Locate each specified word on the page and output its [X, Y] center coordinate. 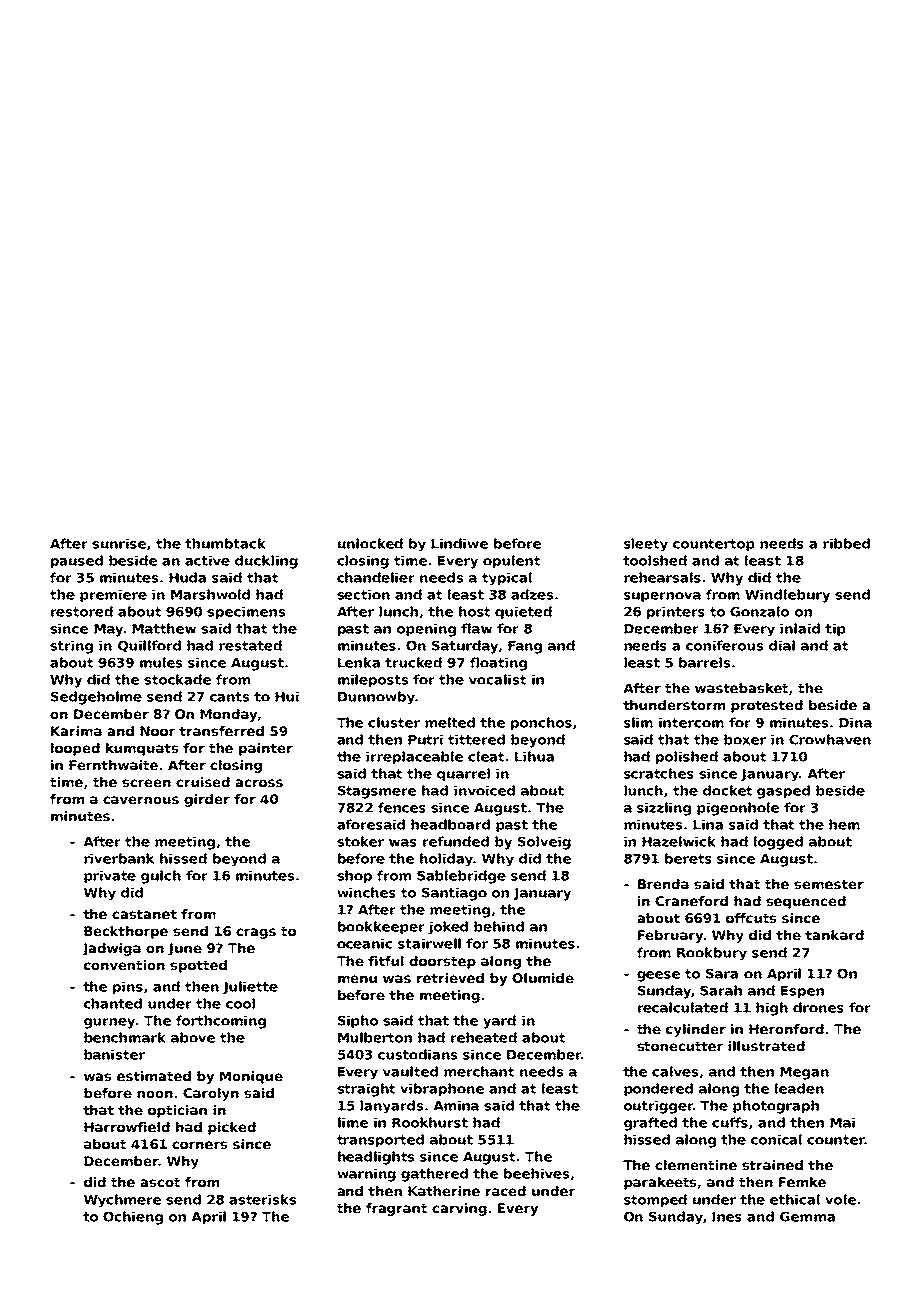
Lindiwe [459, 543]
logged [778, 843]
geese [658, 976]
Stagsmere [377, 792]
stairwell [429, 943]
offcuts [751, 918]
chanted [113, 1003]
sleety [646, 545]
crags [256, 933]
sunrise [119, 543]
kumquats [142, 749]
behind [499, 926]
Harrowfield [127, 1127]
